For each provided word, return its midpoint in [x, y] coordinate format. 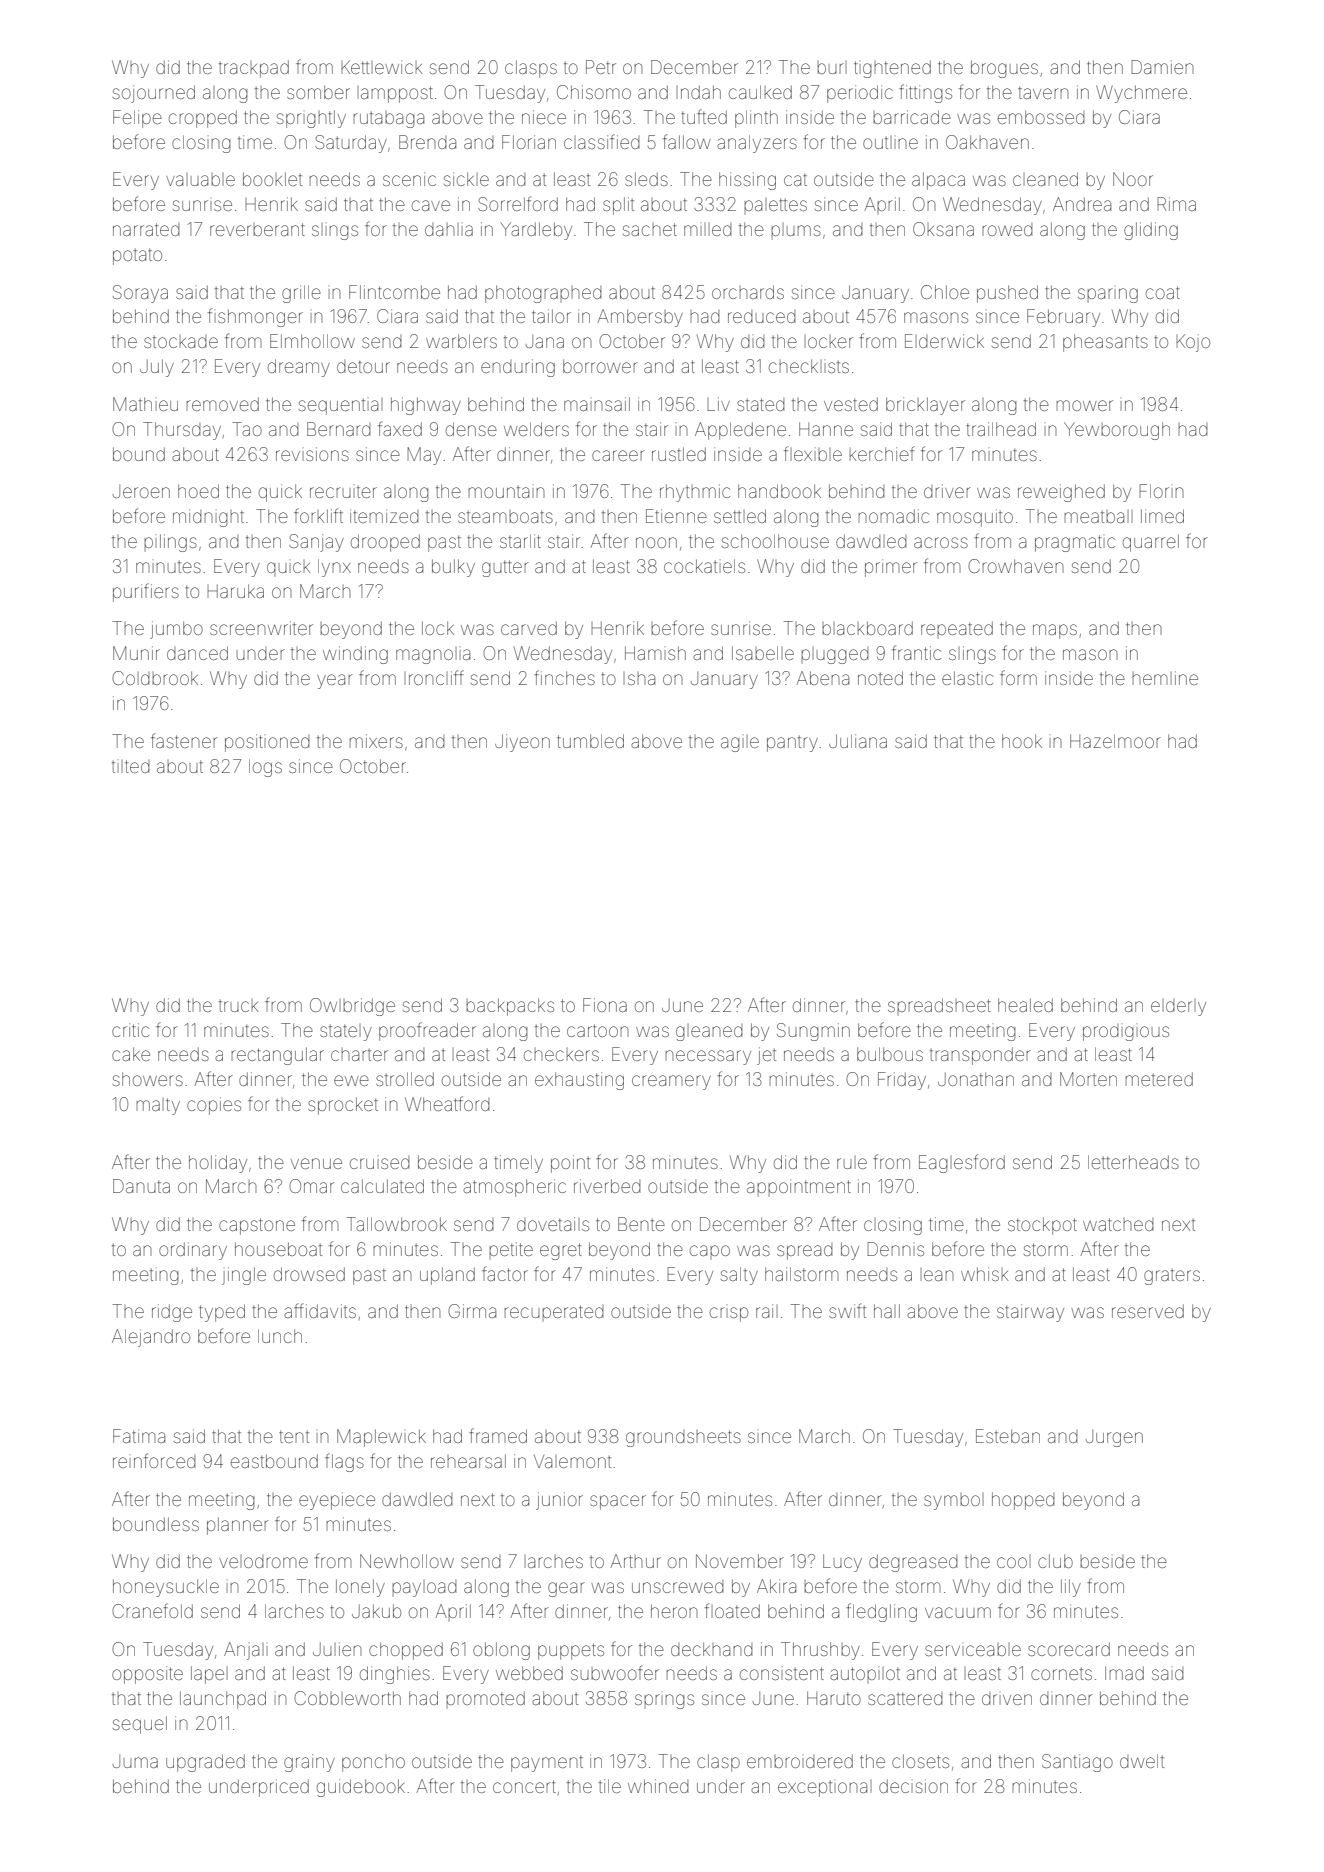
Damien [1162, 67]
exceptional [825, 1788]
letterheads [1133, 1162]
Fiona [605, 1005]
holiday [218, 1164]
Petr [601, 67]
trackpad [254, 69]
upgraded [205, 1763]
